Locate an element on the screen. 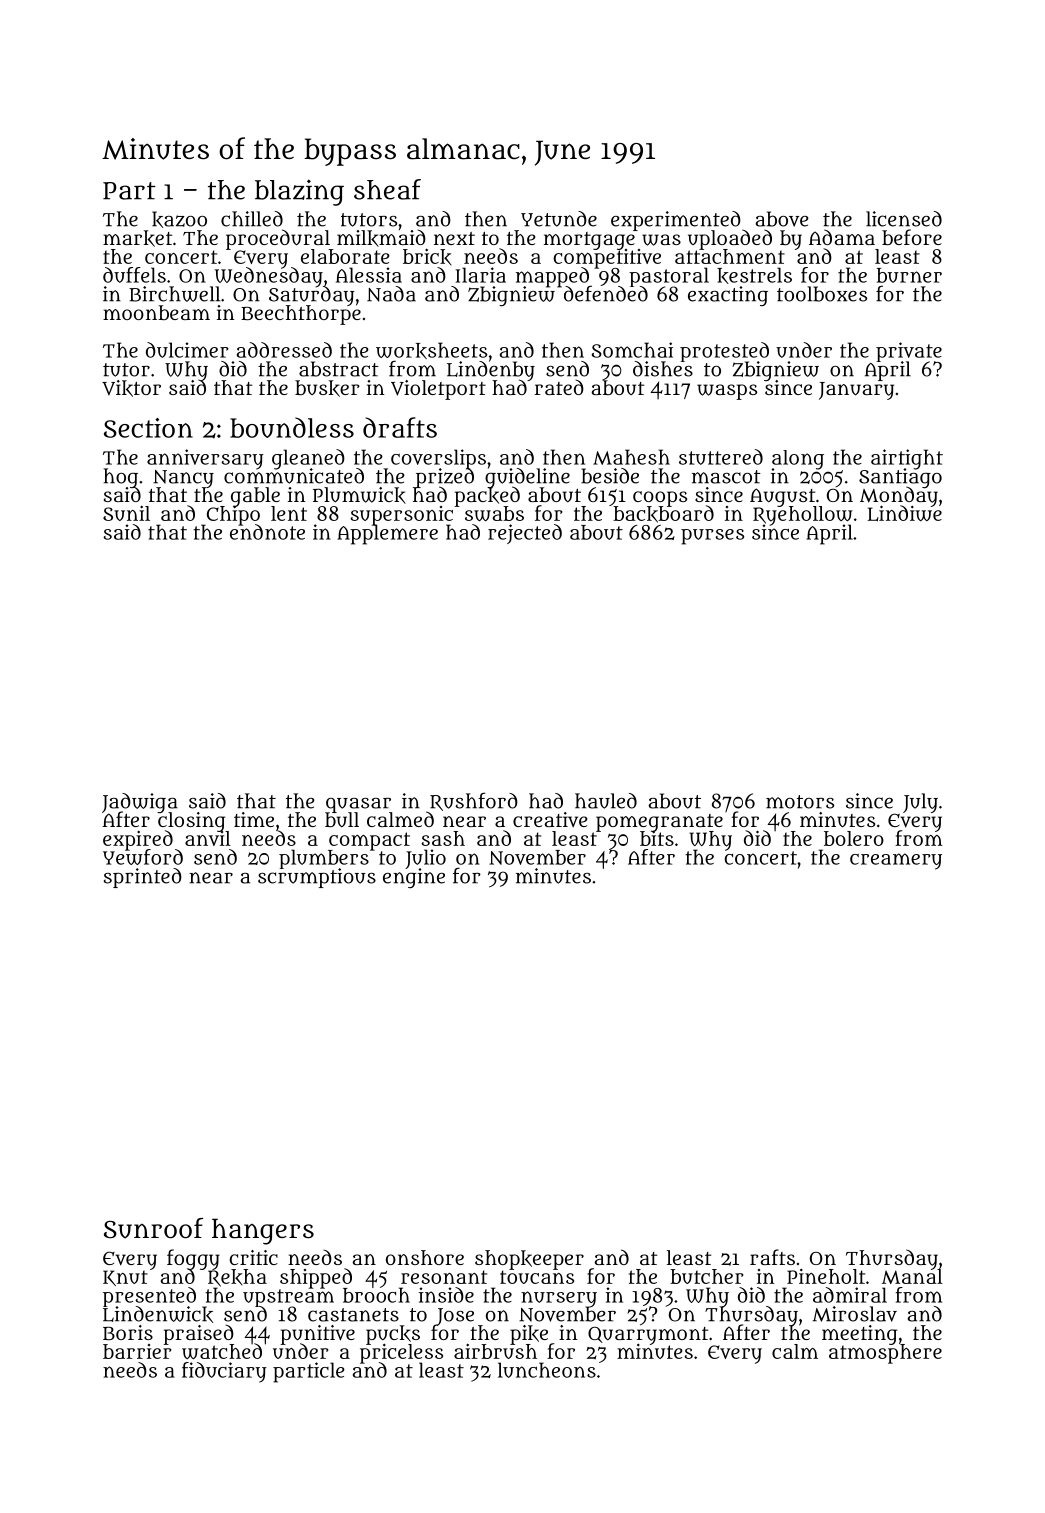  hauled is located at coordinates (606, 801).
